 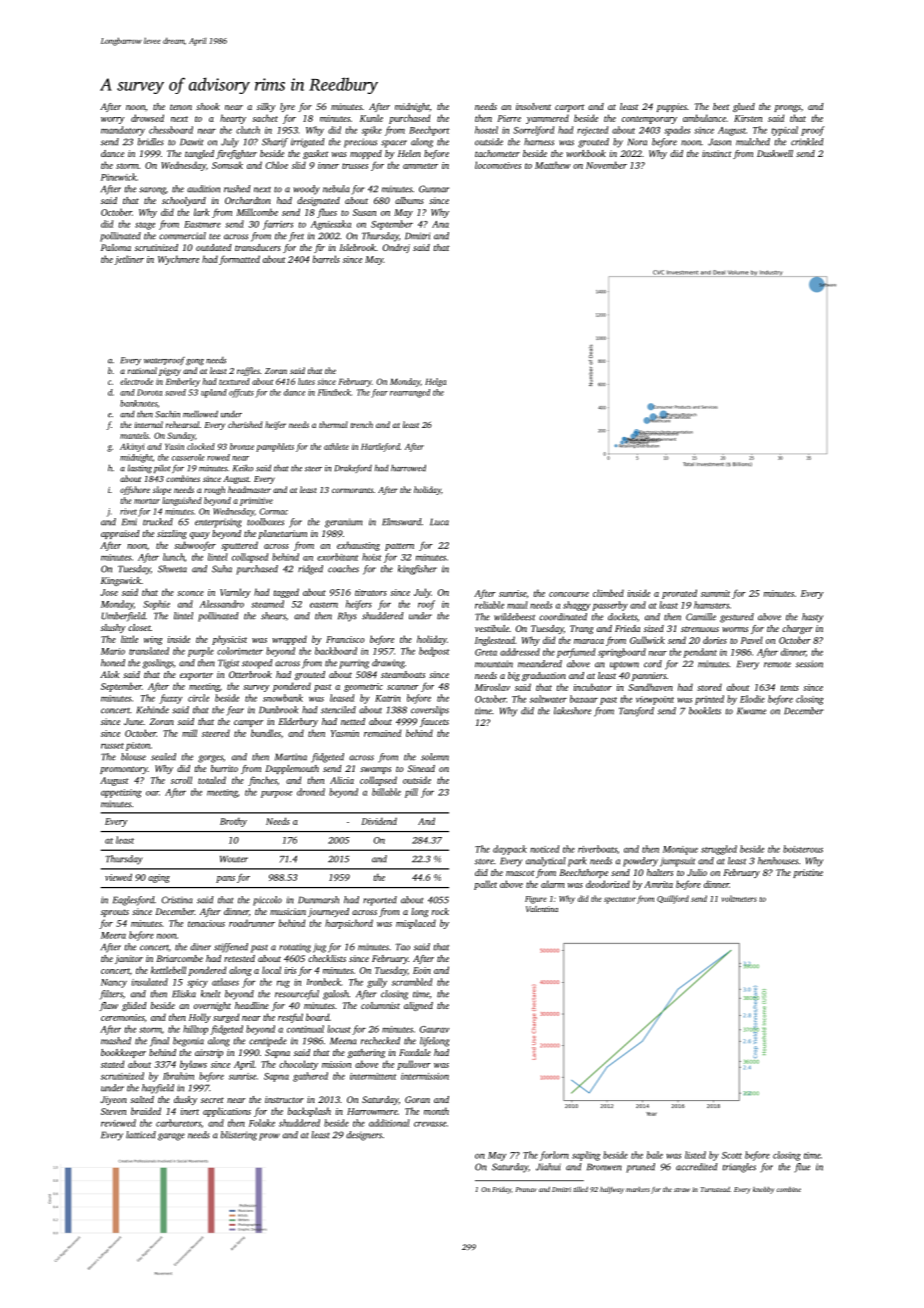 What do you see at coordinates (181, 107) in the screenshot?
I see `tenon` at bounding box center [181, 107].
